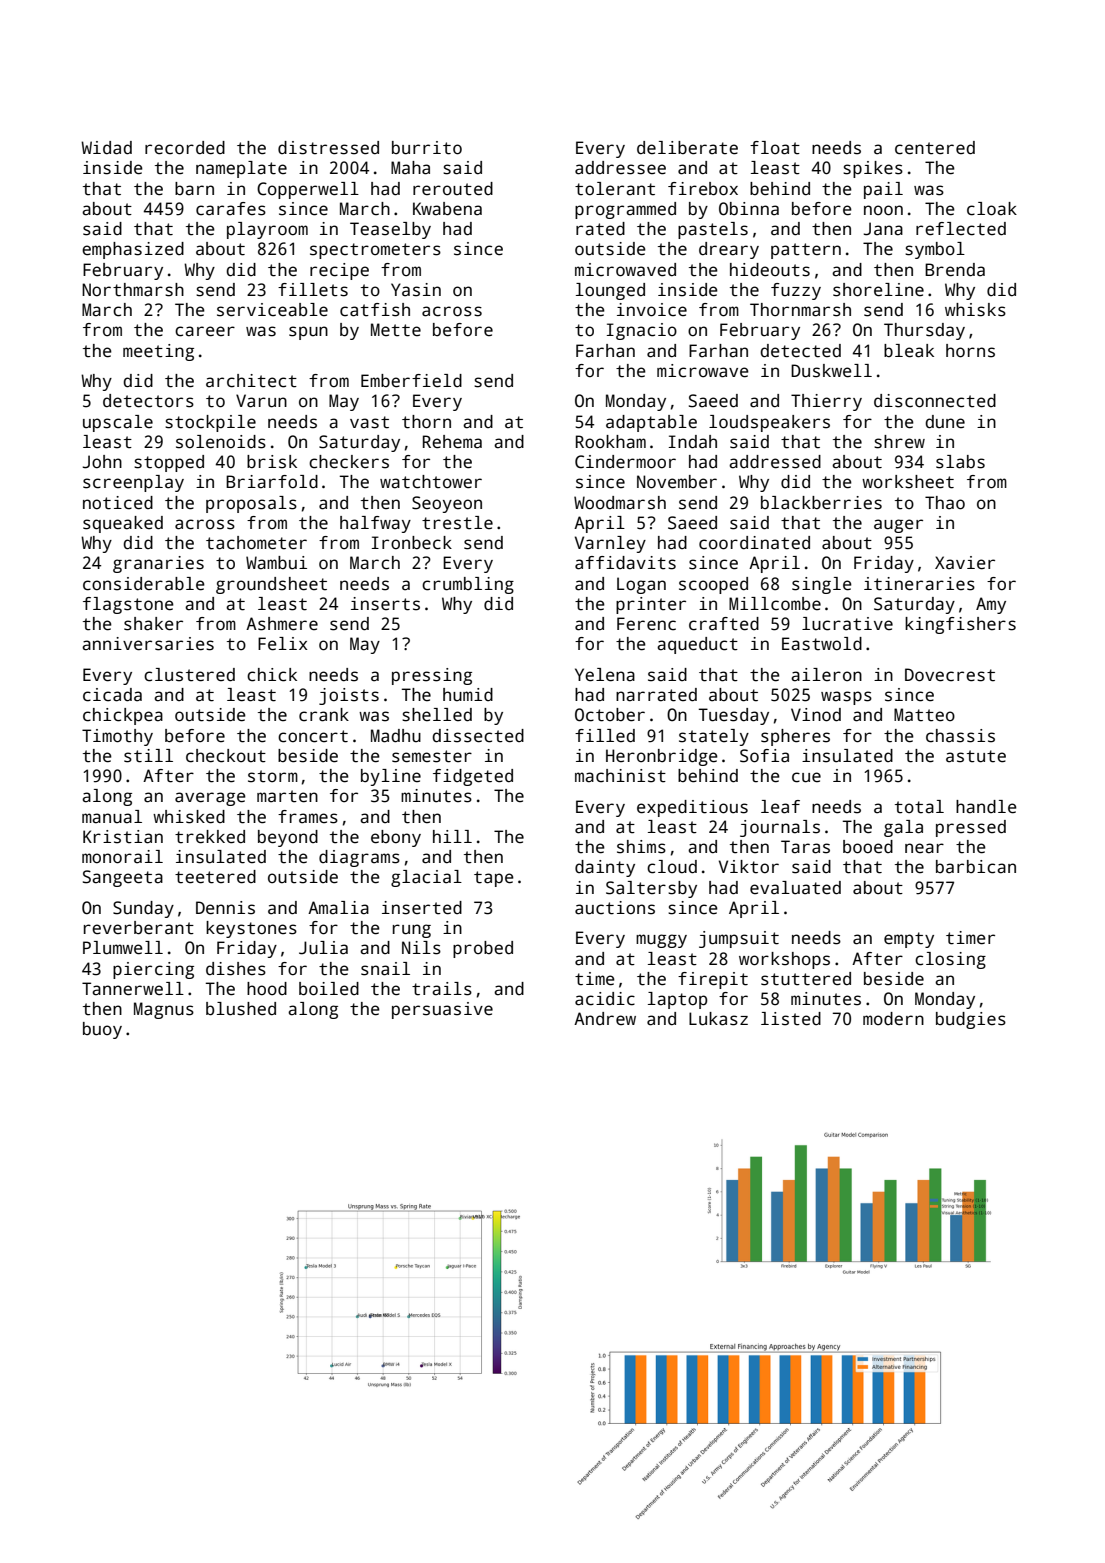 Image resolution: width=1105 pixels, height=1563 pixels. What do you see at coordinates (349, 462) in the screenshot?
I see `checkers` at bounding box center [349, 462].
